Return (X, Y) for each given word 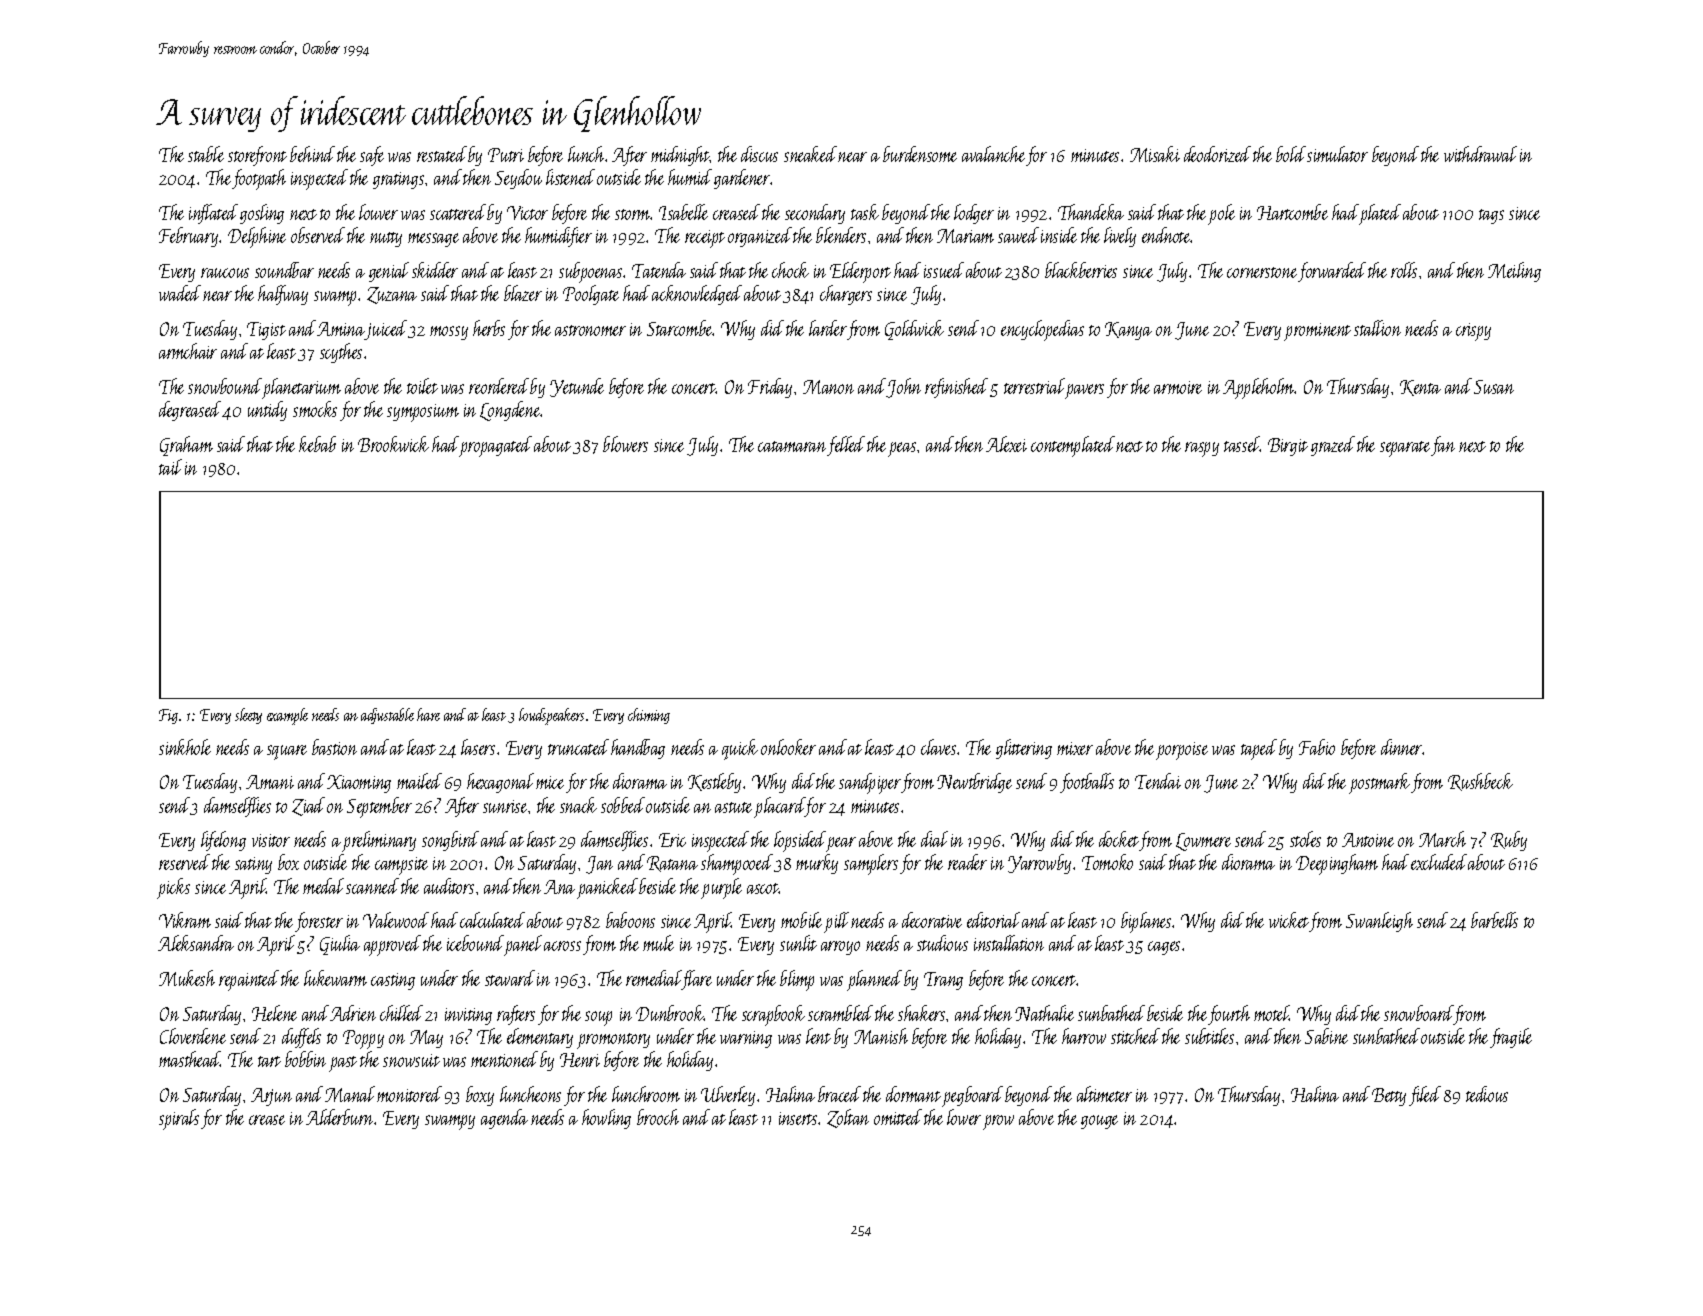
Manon (828, 387)
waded (180, 293)
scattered (458, 212)
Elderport (860, 272)
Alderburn (340, 1117)
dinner (1402, 747)
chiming (649, 716)
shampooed (737, 864)
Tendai (1158, 781)
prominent (1317, 332)
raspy (1202, 449)
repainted (249, 980)
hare (428, 714)
